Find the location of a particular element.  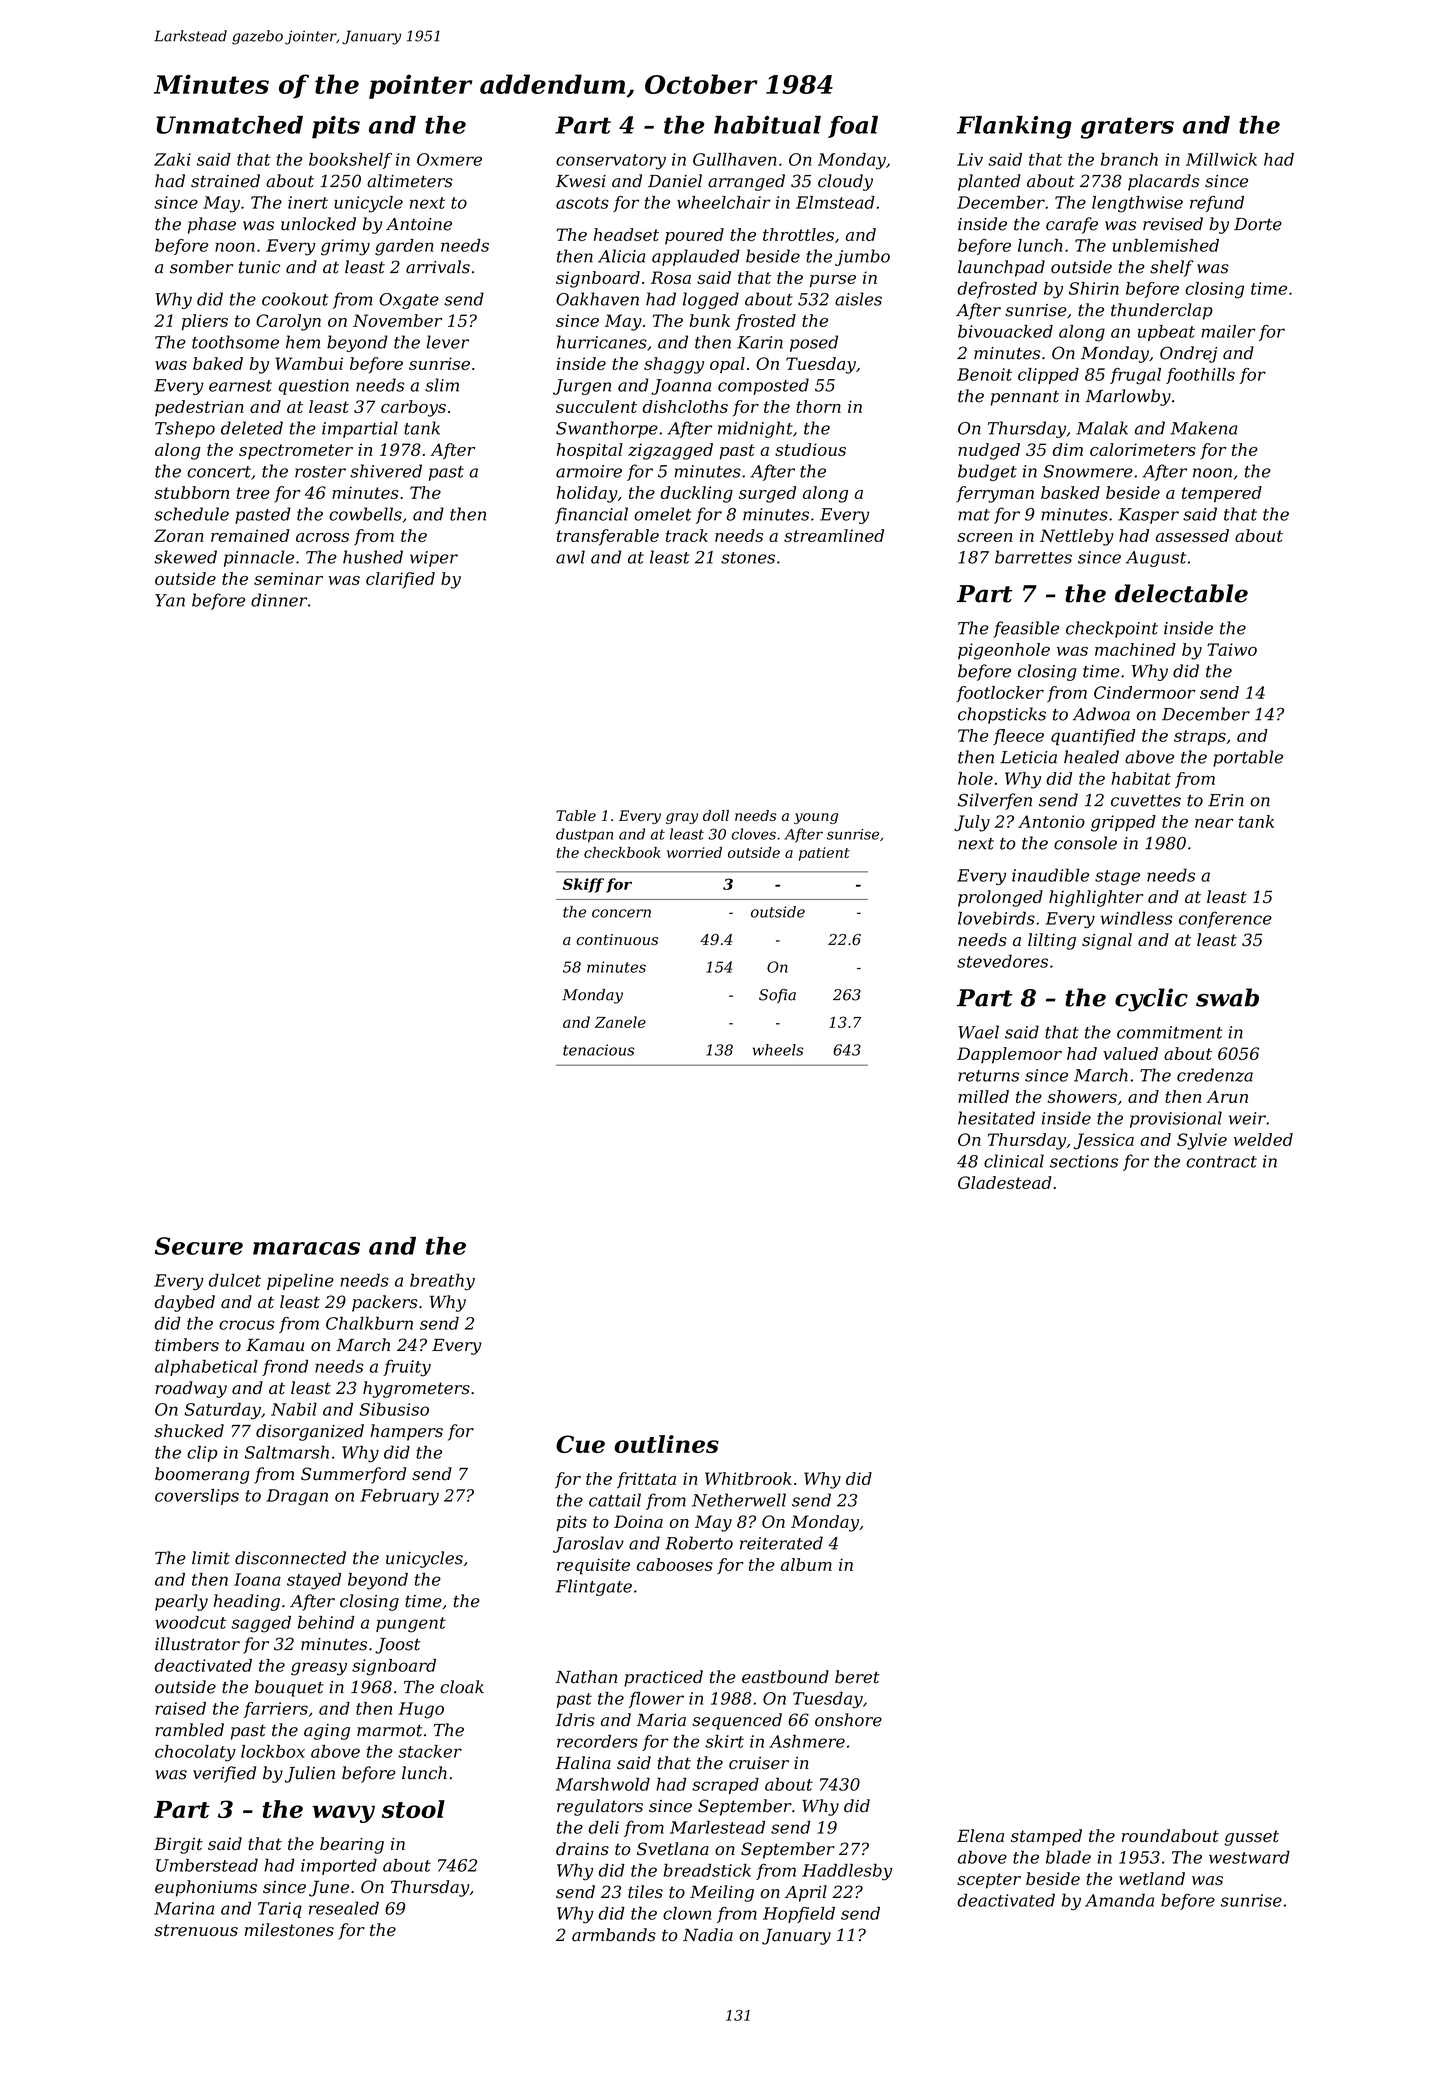

Haddlesby is located at coordinates (847, 1872).
